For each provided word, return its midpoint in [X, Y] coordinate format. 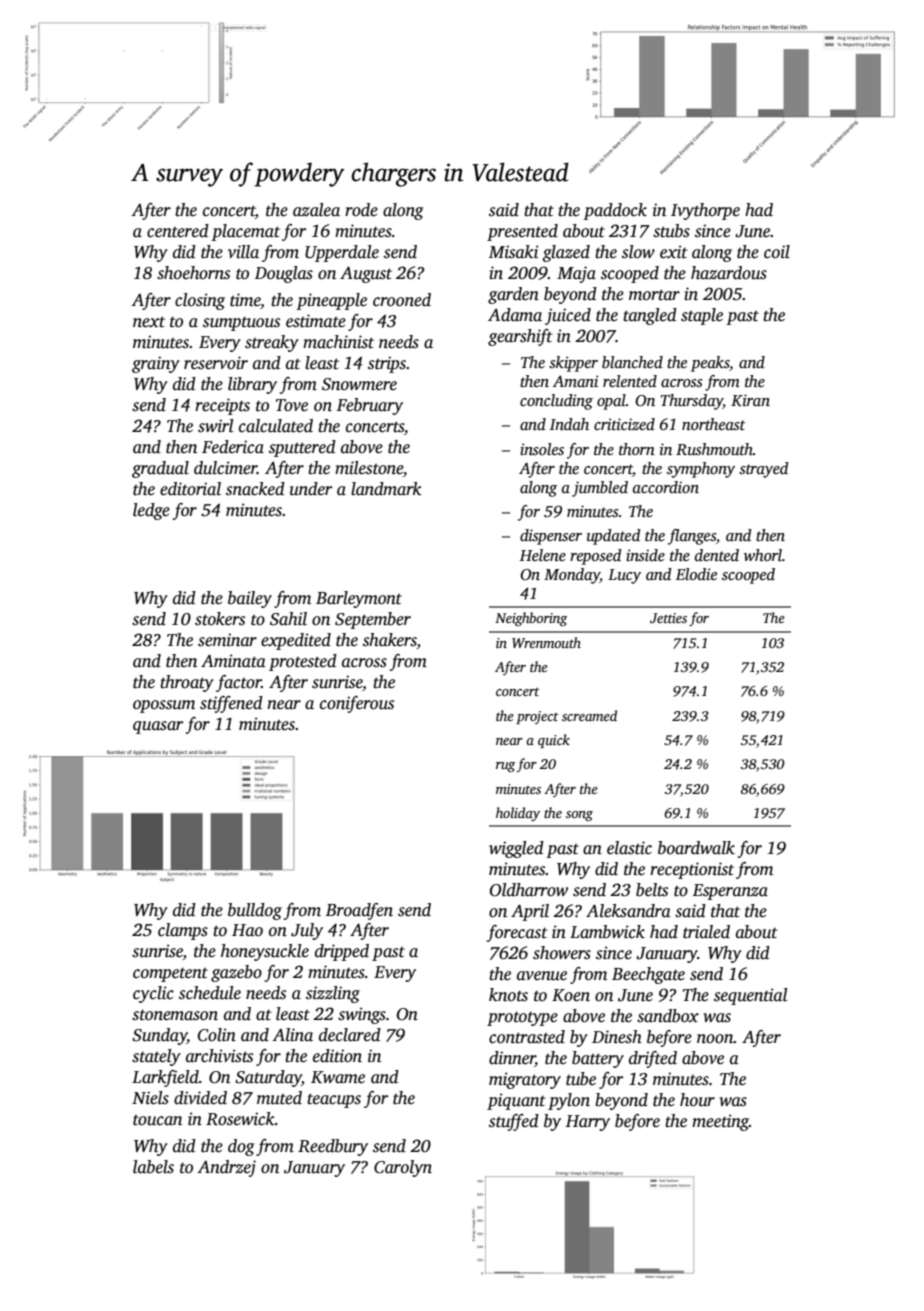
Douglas [284, 274]
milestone [369, 468]
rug [505, 767]
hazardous [729, 273]
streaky [272, 343]
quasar [158, 727]
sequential [750, 996]
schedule [210, 993]
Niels [150, 1098]
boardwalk [696, 848]
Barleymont [359, 599]
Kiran [750, 400]
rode [361, 210]
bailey [250, 599]
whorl [763, 555]
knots [508, 995]
